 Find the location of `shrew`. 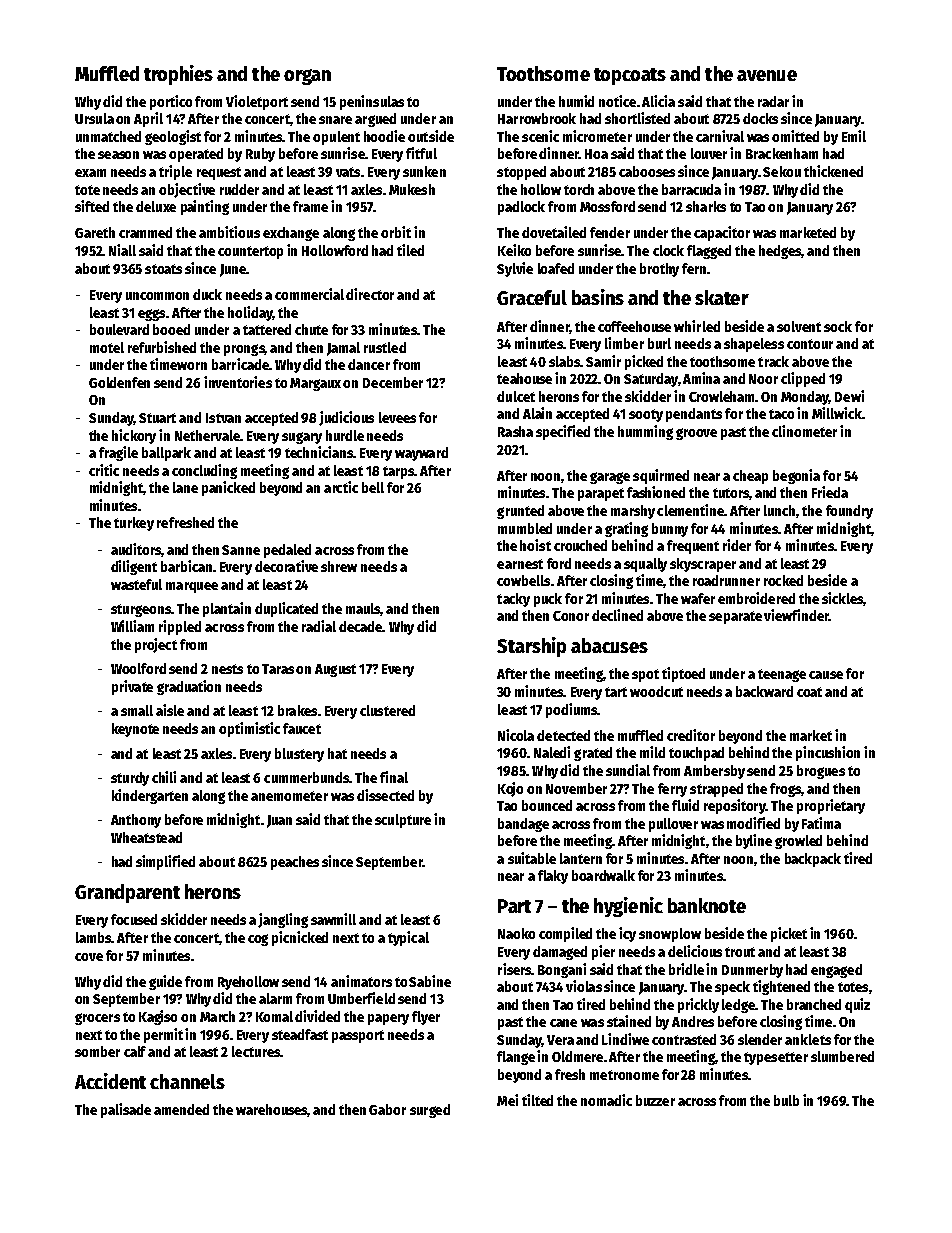

shrew is located at coordinates (339, 566).
